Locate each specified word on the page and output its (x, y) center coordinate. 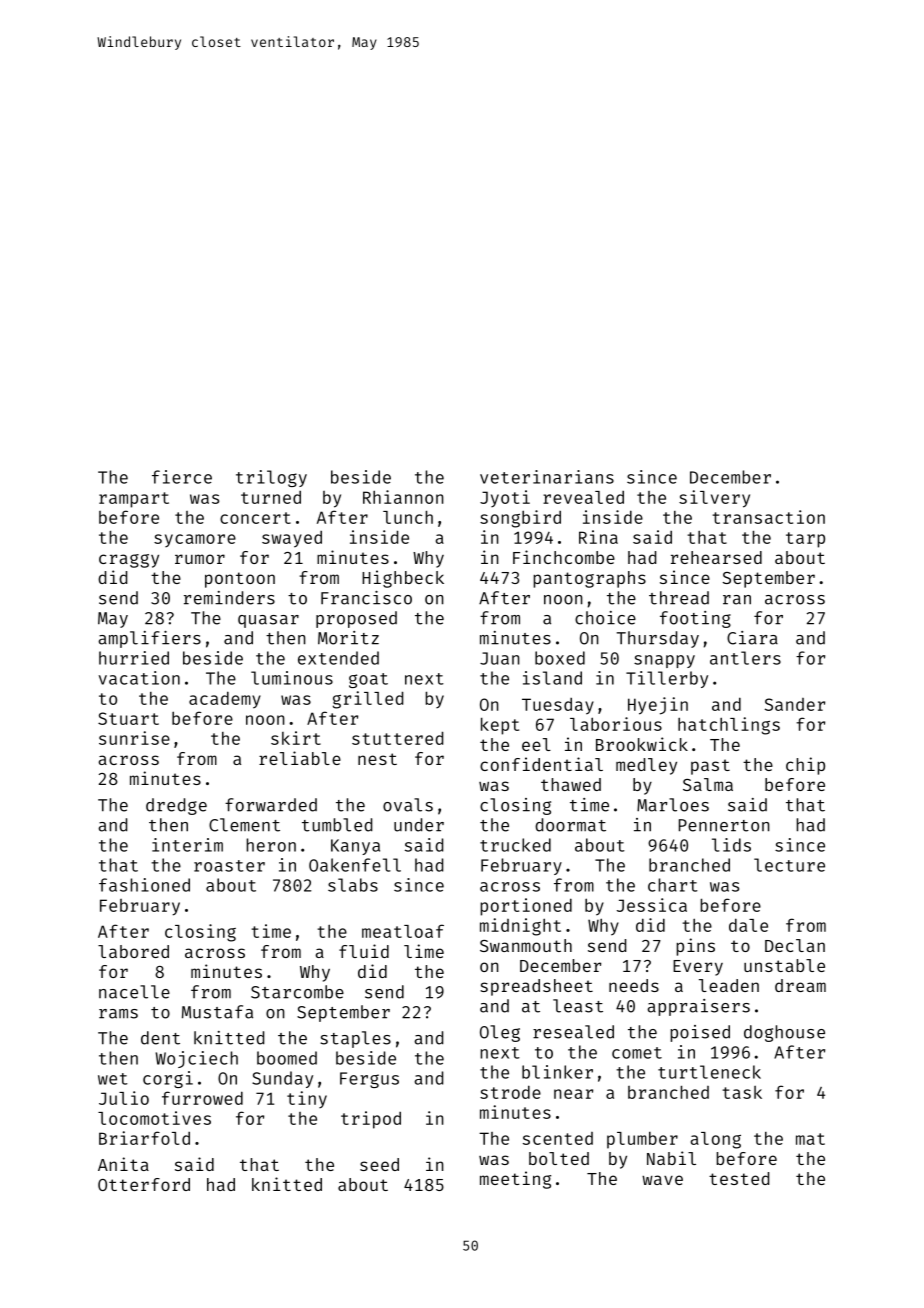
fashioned (144, 885)
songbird (520, 519)
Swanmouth (526, 945)
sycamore (195, 540)
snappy (664, 661)
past (710, 767)
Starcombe (297, 992)
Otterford (144, 1184)
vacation (139, 678)
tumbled (337, 825)
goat (368, 680)
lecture (789, 865)
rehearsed (716, 557)
